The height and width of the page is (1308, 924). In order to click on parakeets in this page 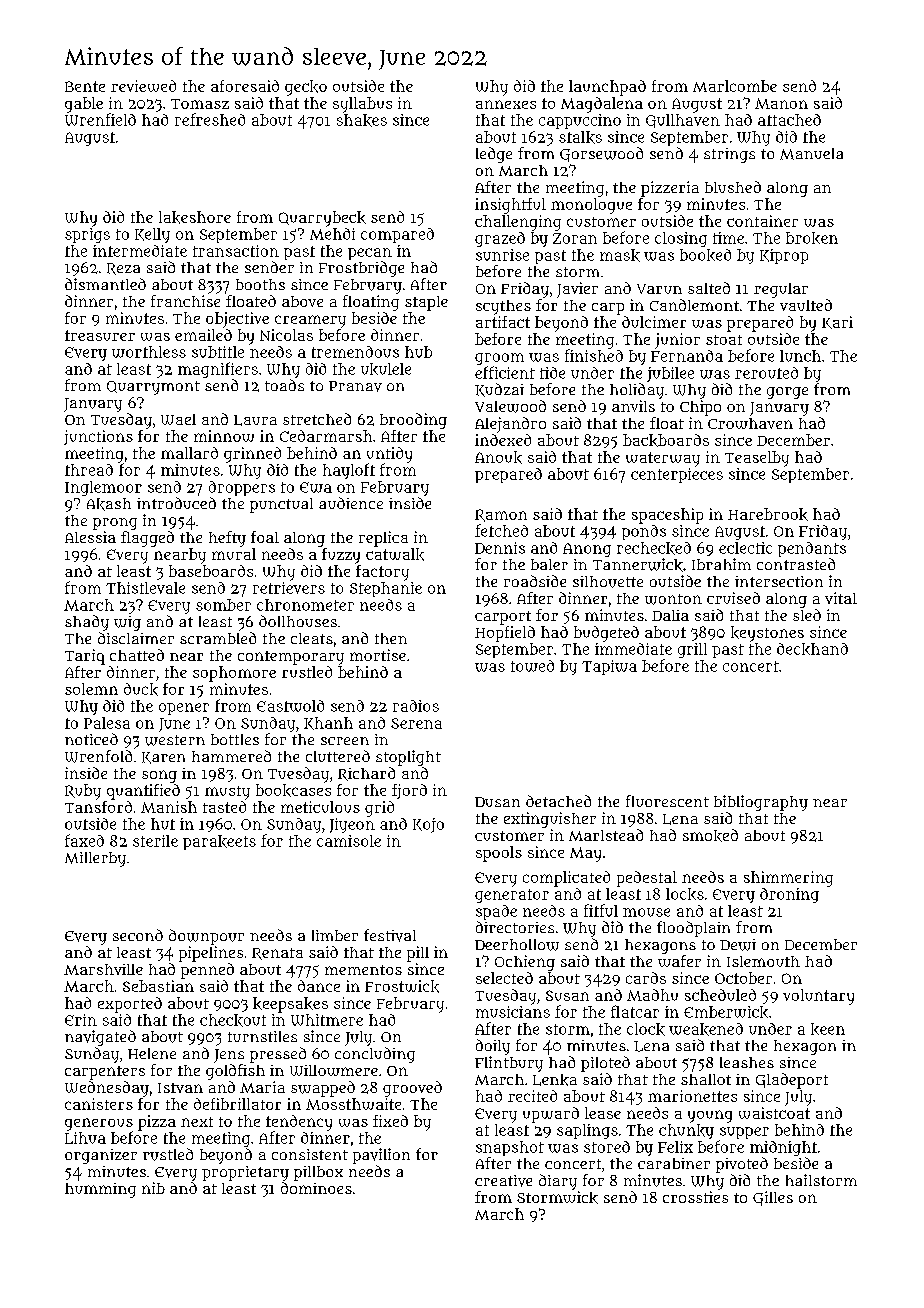, I will do `click(219, 842)`.
